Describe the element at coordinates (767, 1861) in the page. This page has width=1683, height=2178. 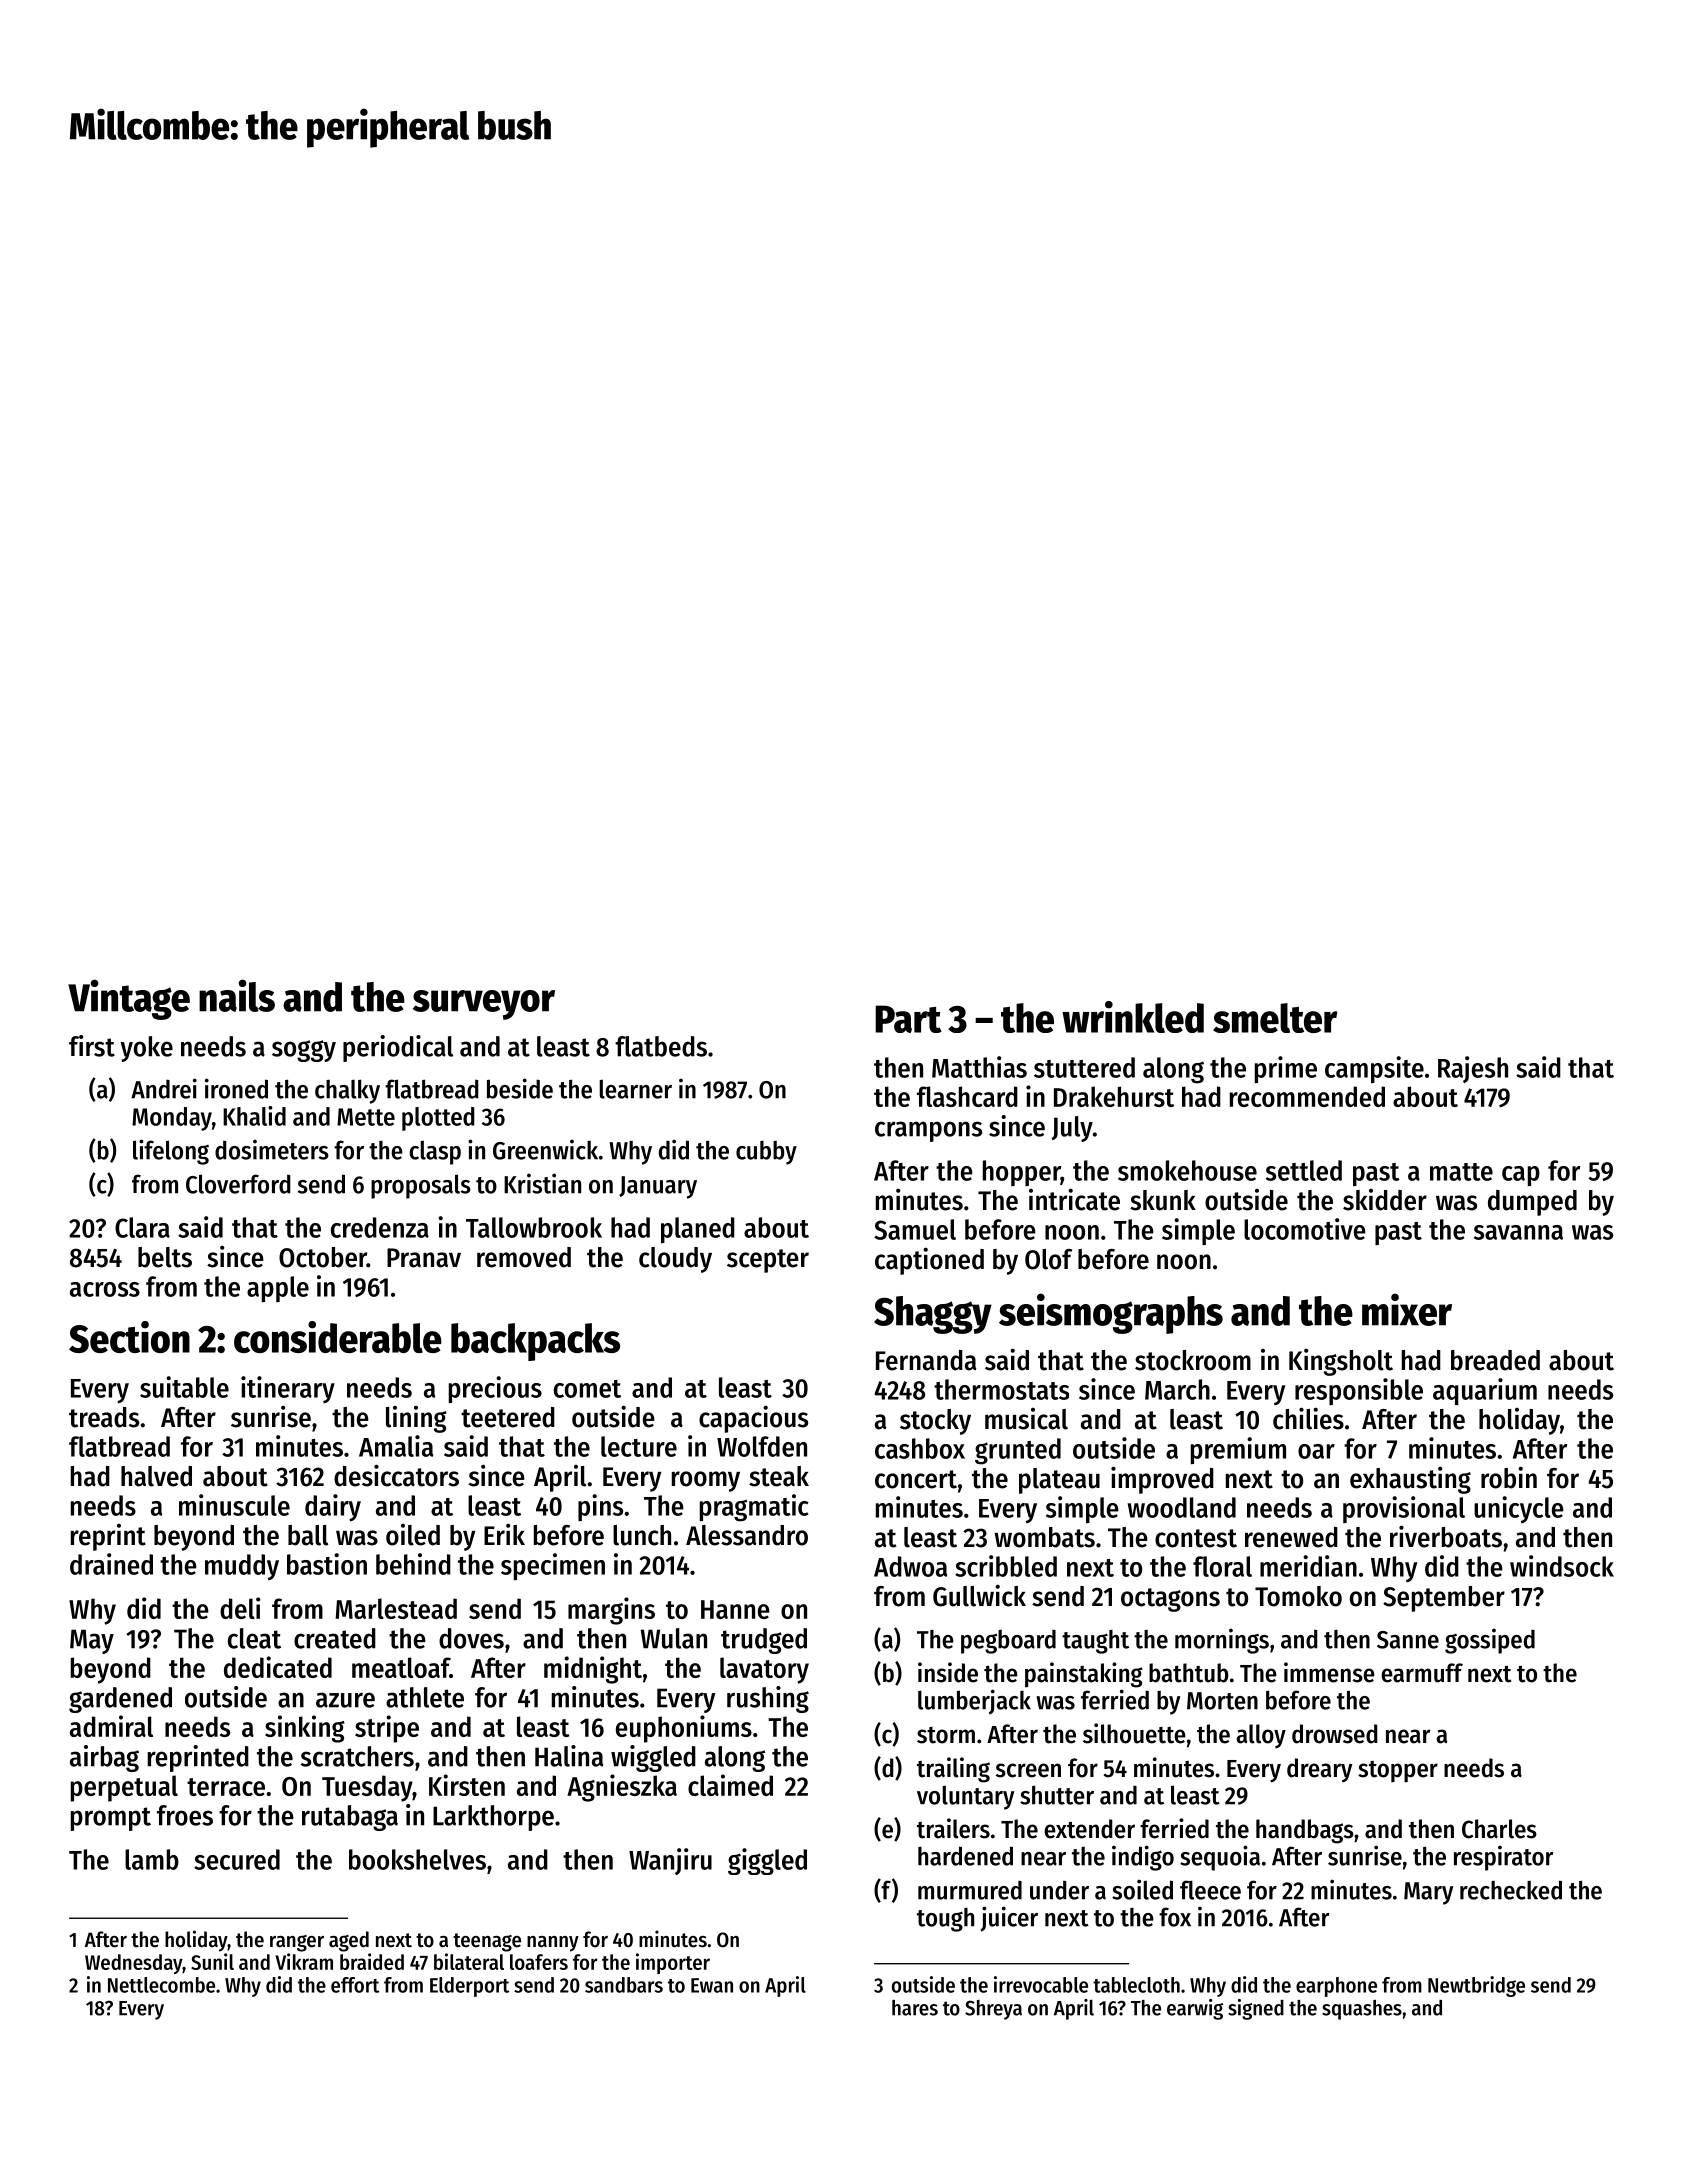
I see `giggled` at that location.
